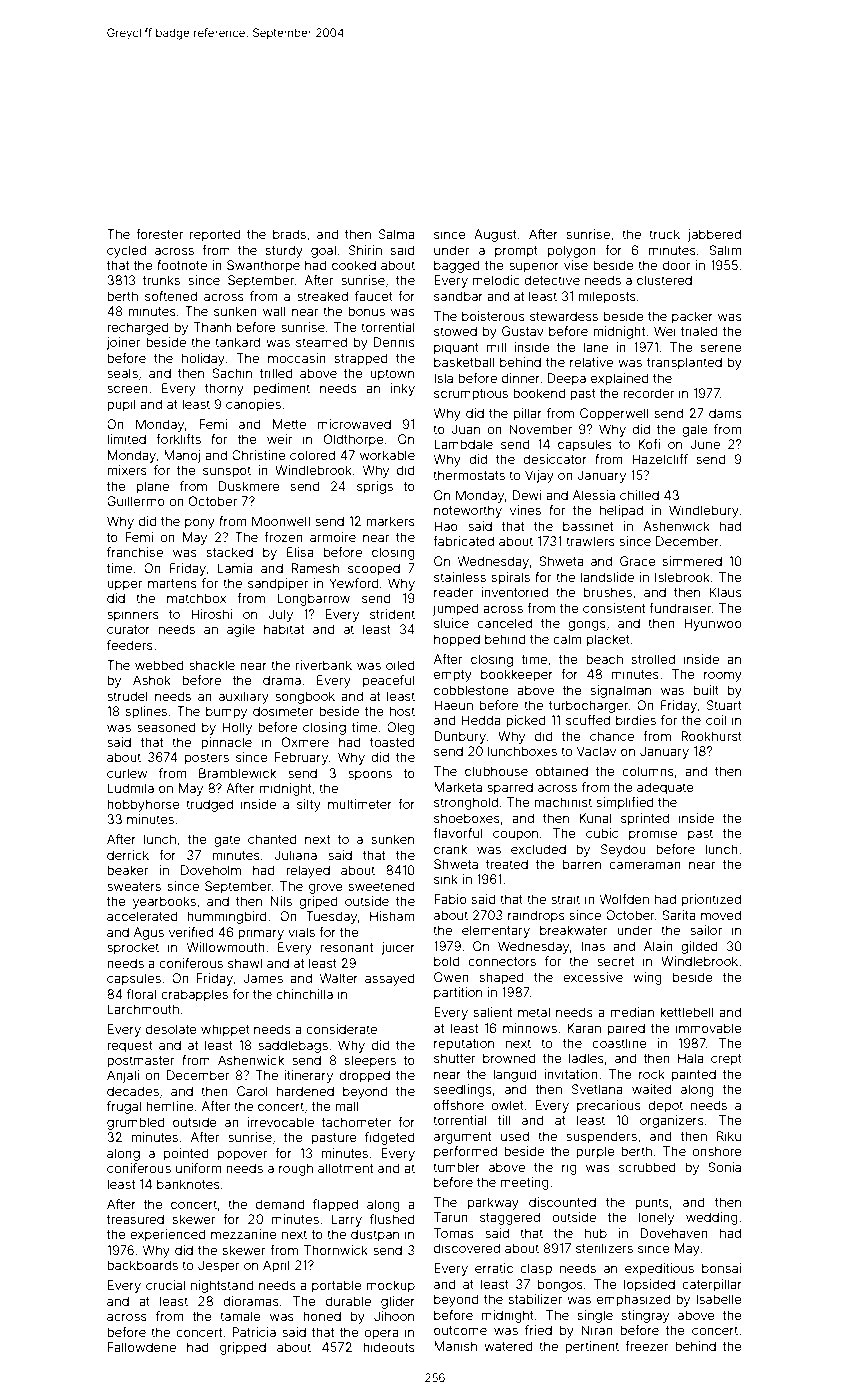  Describe the element at coordinates (212, 327) in the screenshot. I see `Thanh` at that location.
